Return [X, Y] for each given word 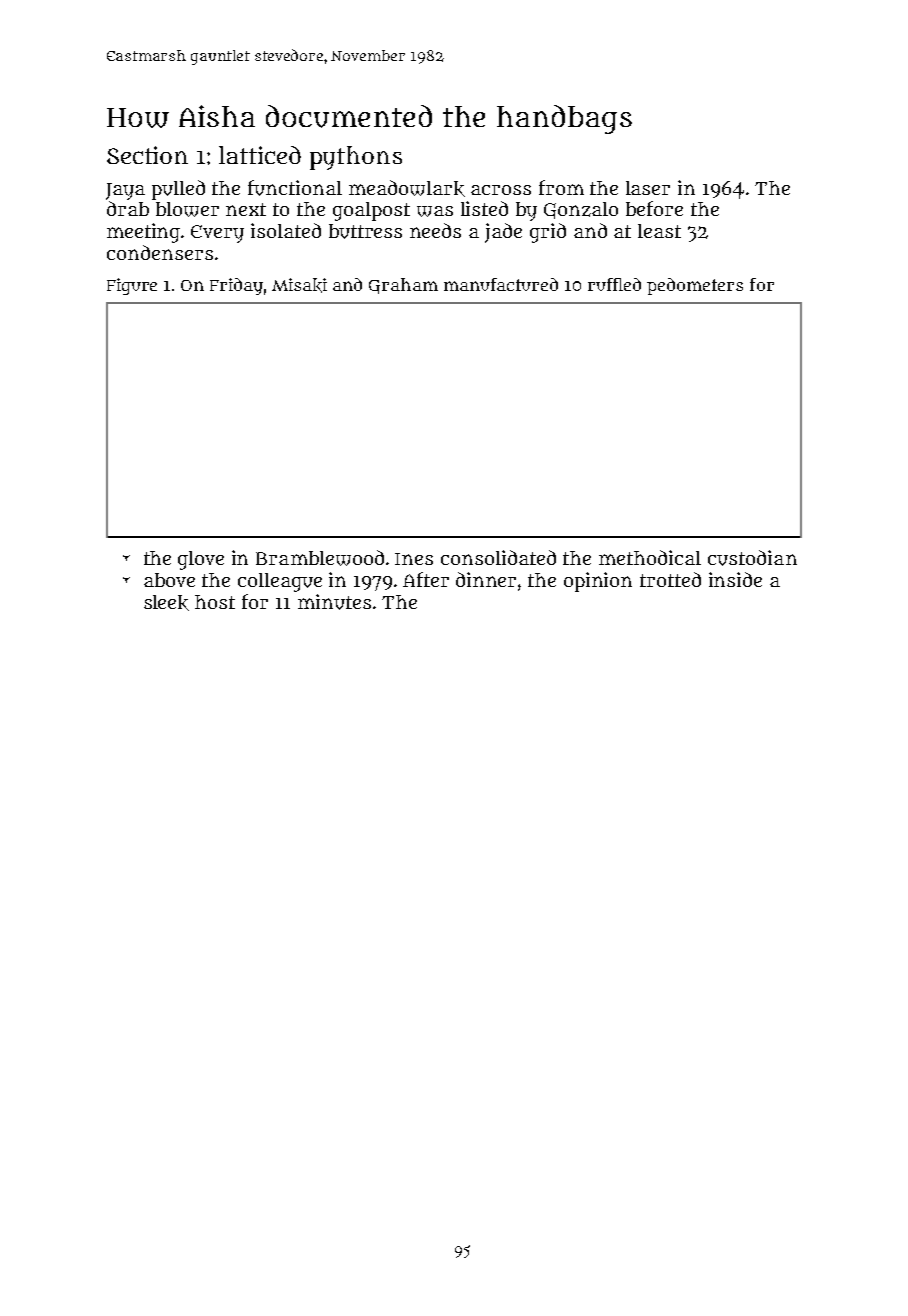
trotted [670, 579]
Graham [403, 286]
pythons [356, 158]
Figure [132, 286]
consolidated [498, 557]
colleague [280, 582]
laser [648, 188]
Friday [236, 286]
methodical [650, 557]
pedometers [695, 286]
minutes [334, 602]
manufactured [501, 284]
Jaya [125, 191]
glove [201, 560]
